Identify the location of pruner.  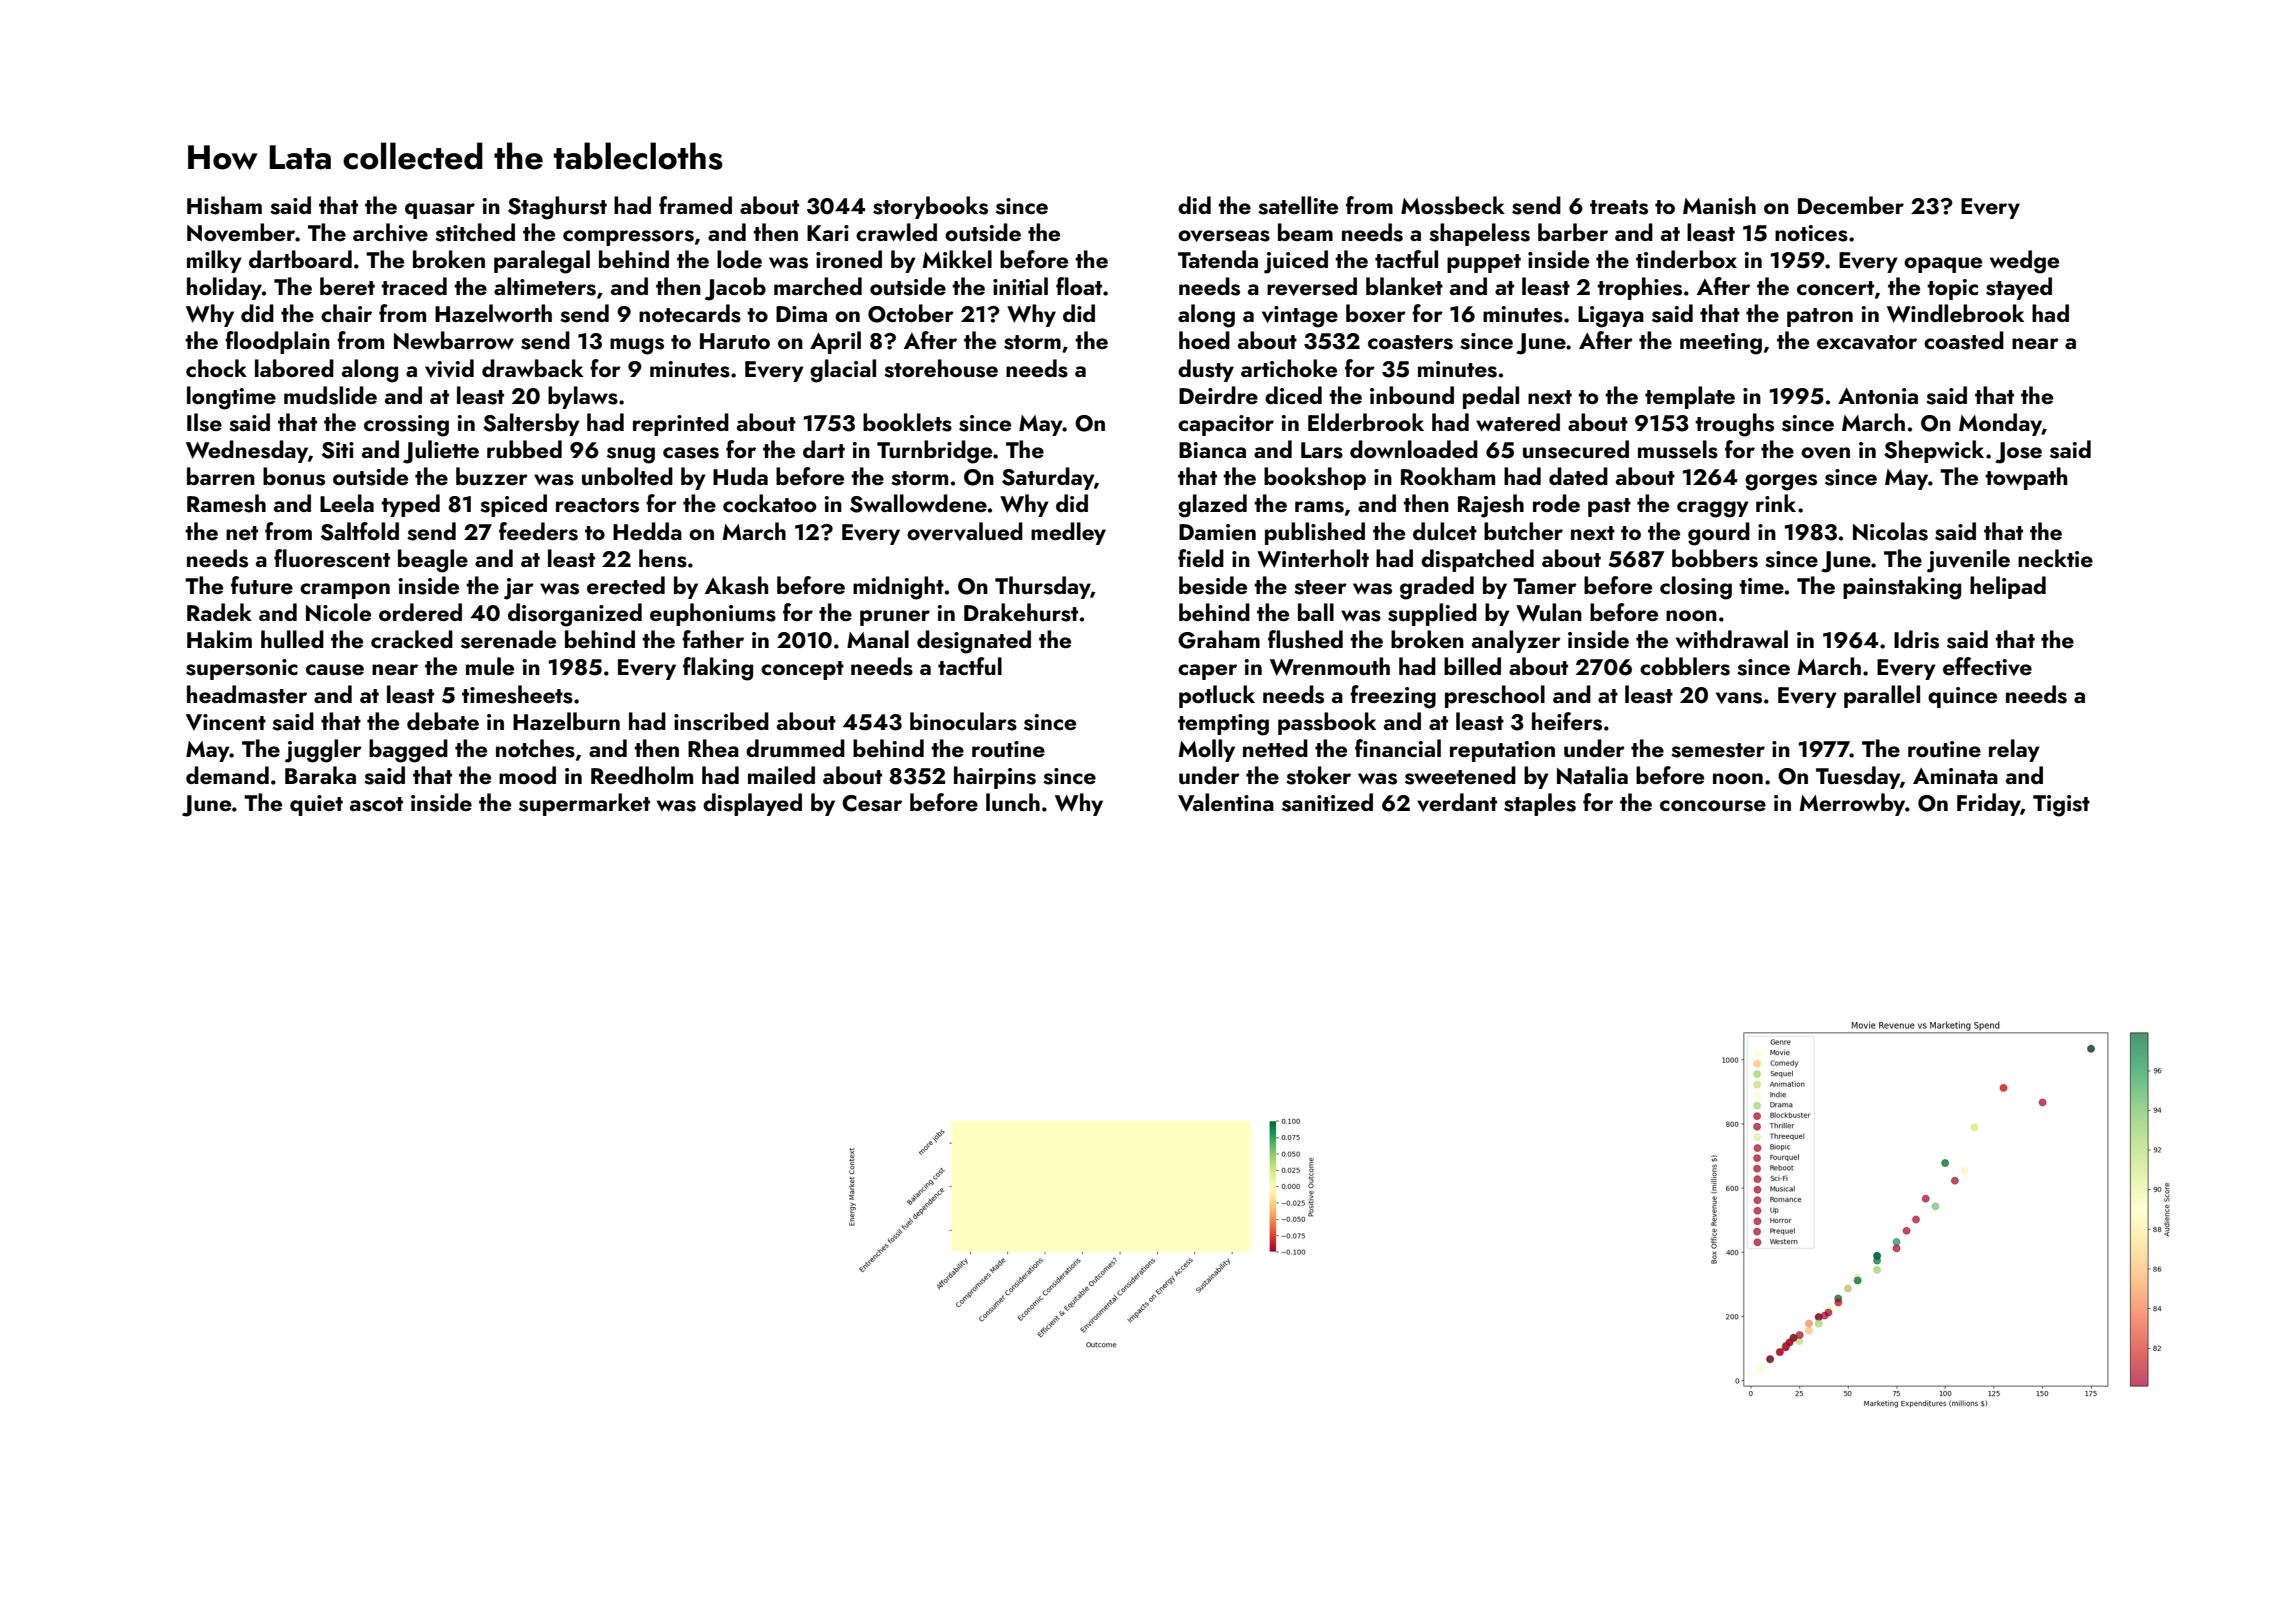
(895, 618).
